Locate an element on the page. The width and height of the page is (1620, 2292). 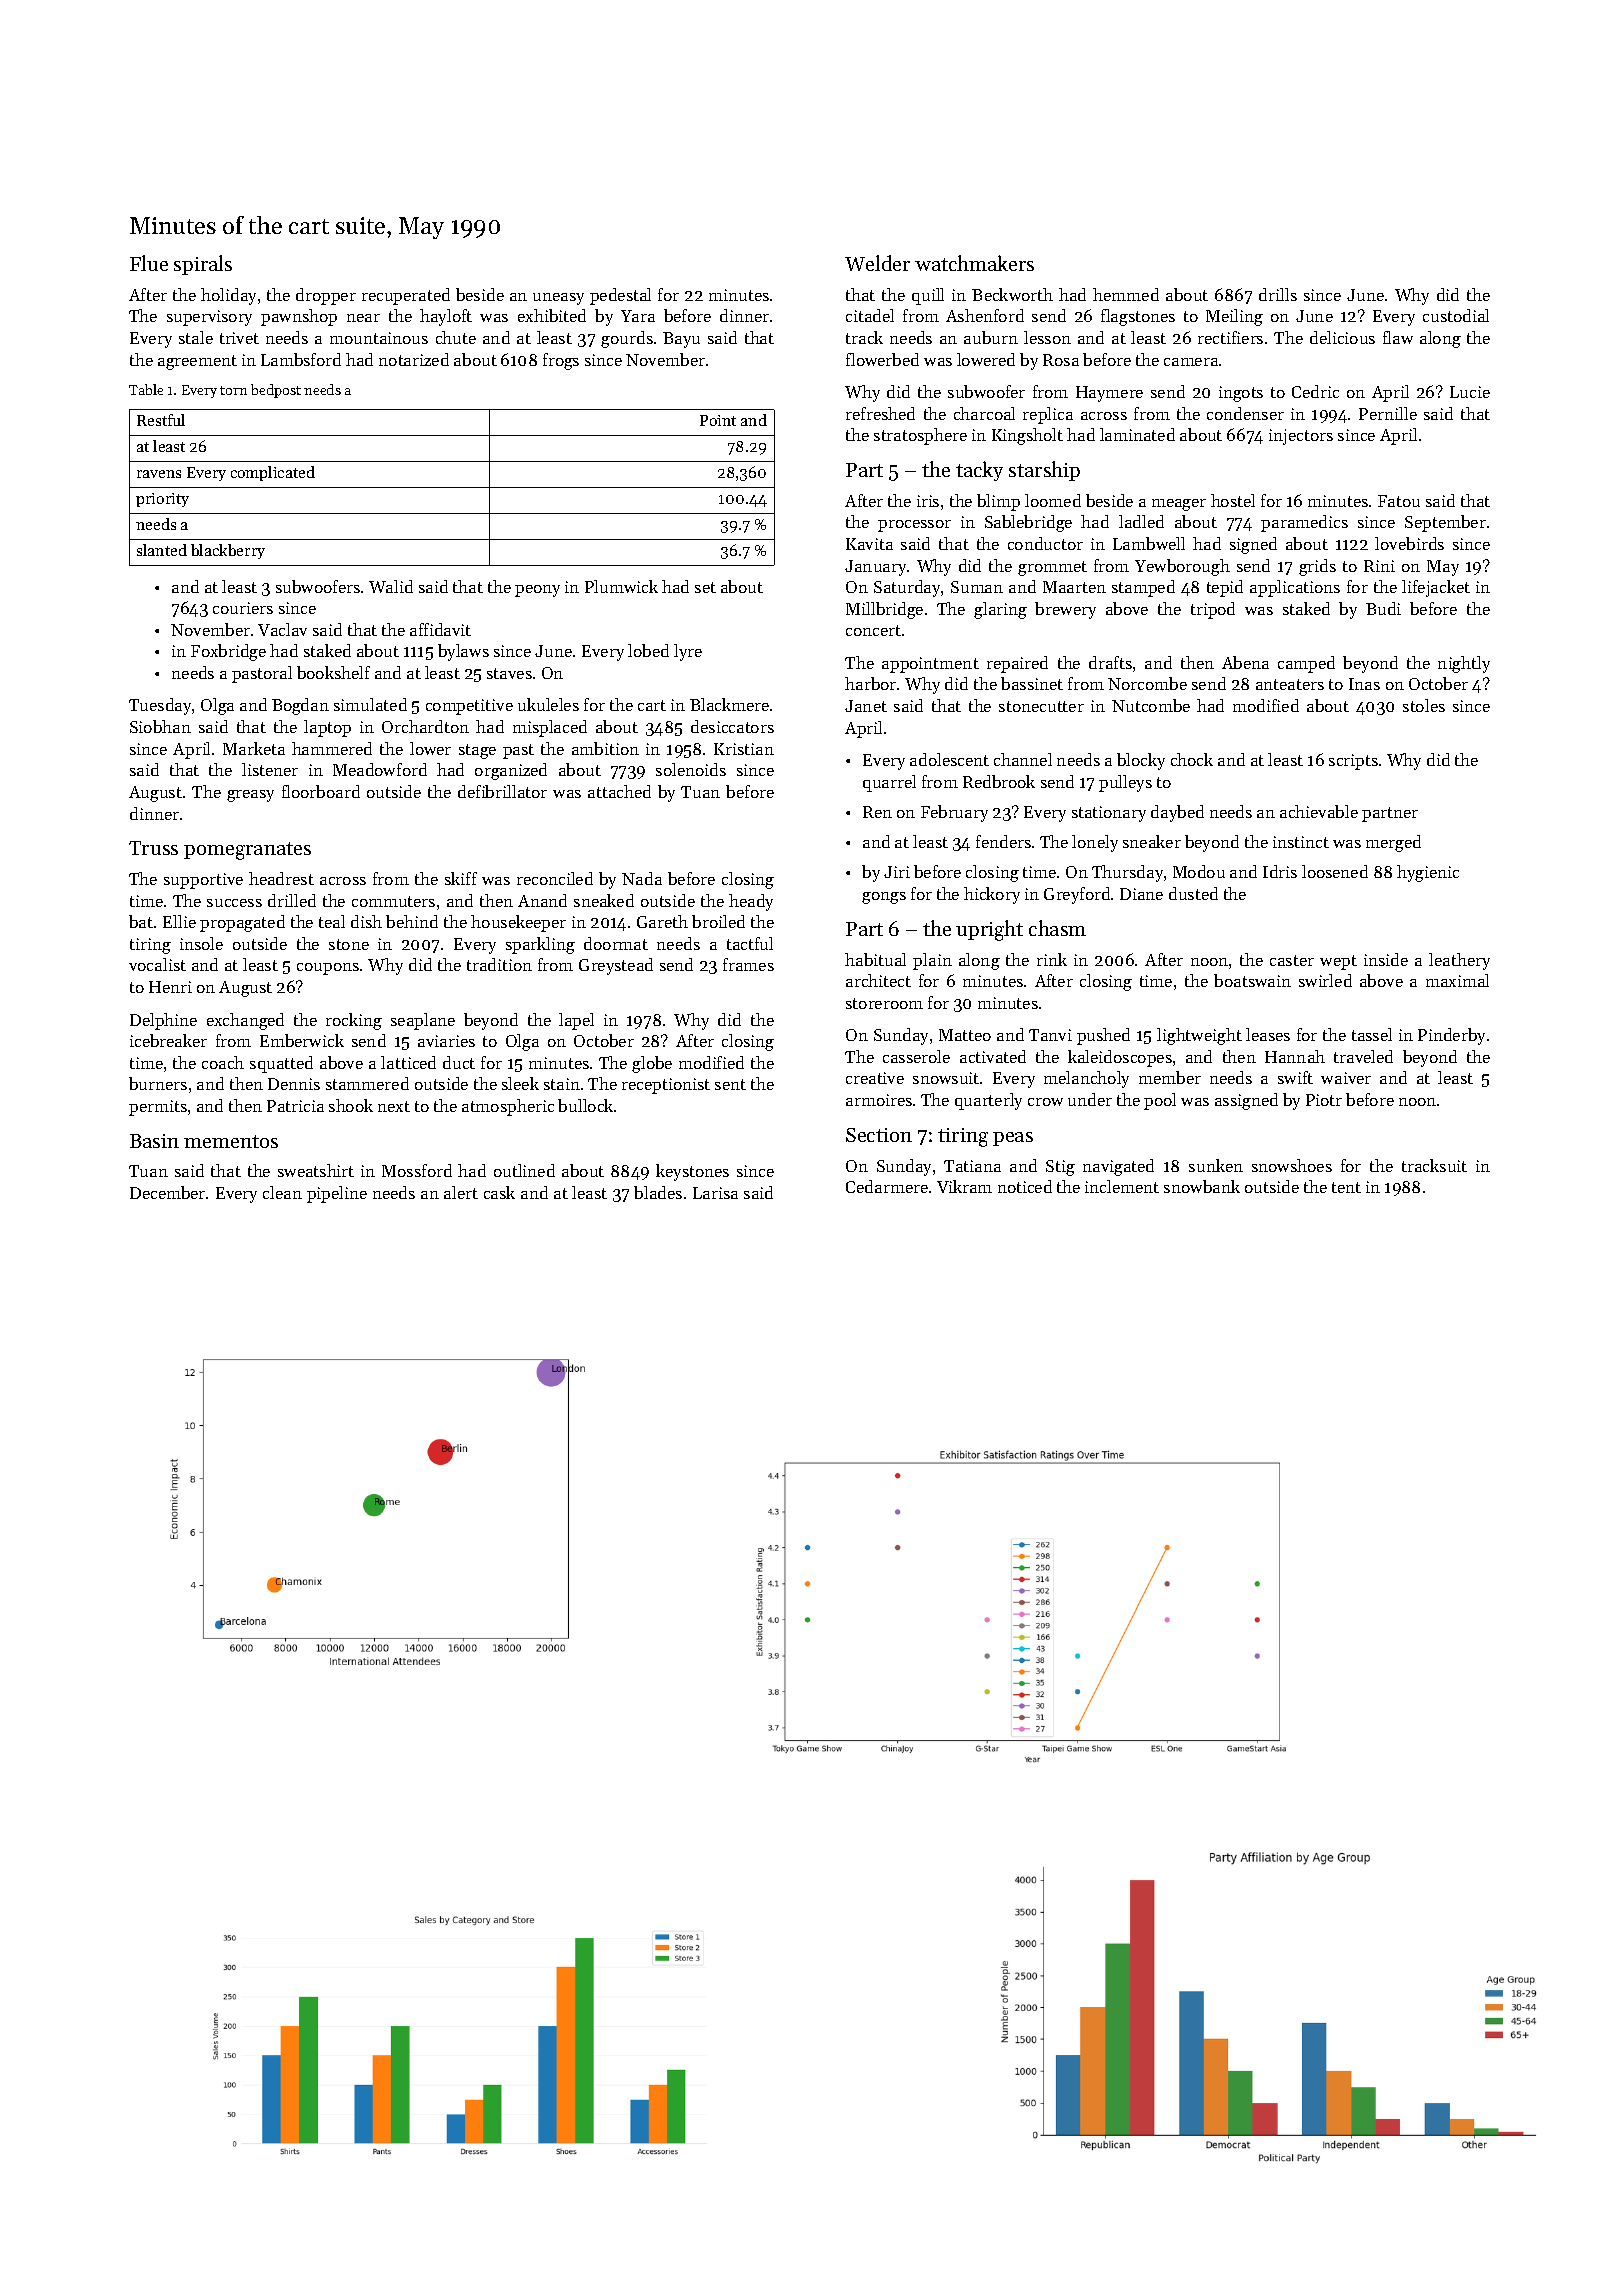
Sablebridge is located at coordinates (1028, 523).
